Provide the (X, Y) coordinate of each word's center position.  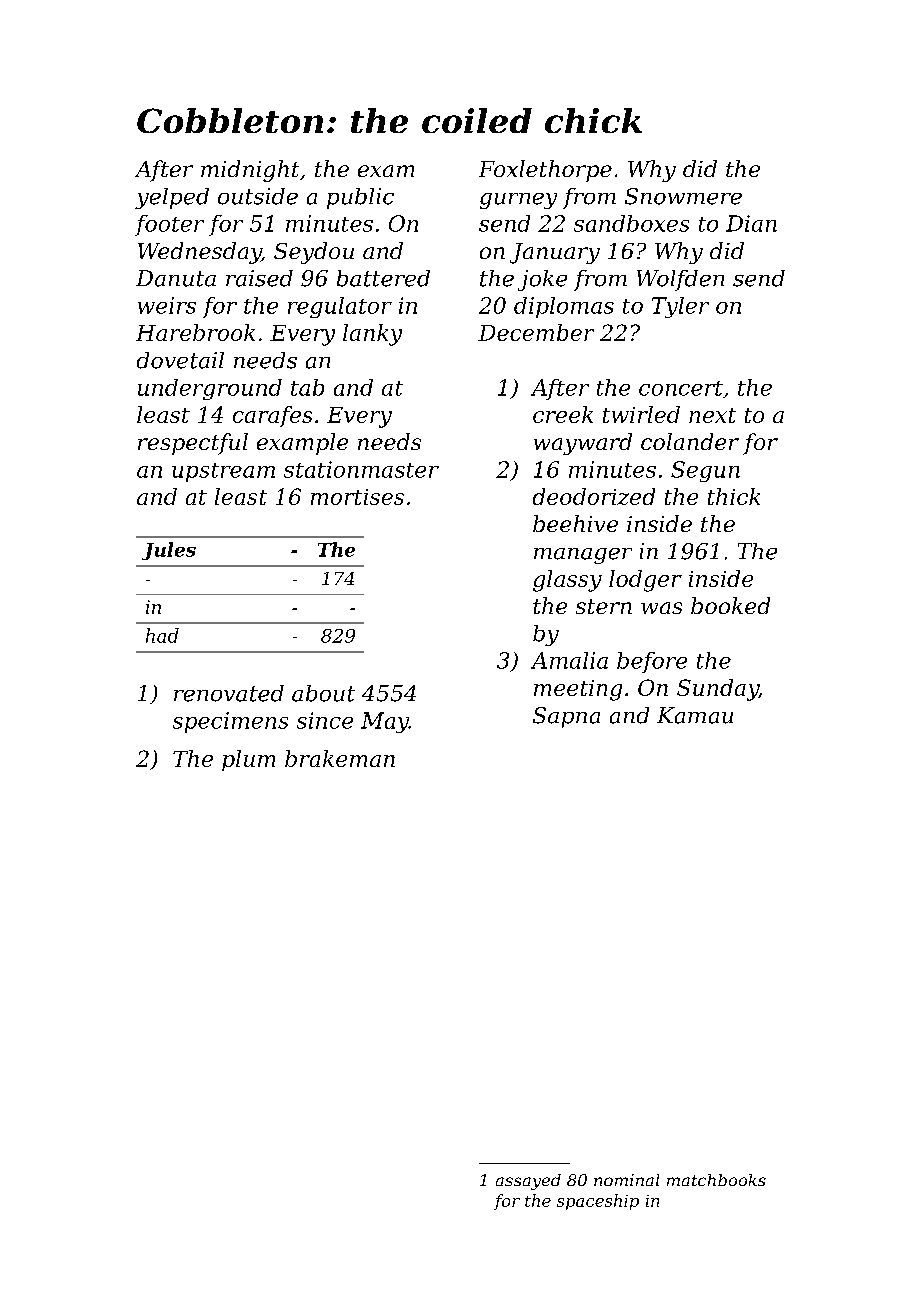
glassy (567, 581)
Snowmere (683, 196)
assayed (528, 1182)
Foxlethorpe (545, 171)
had (162, 635)
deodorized (594, 496)
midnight (250, 171)
